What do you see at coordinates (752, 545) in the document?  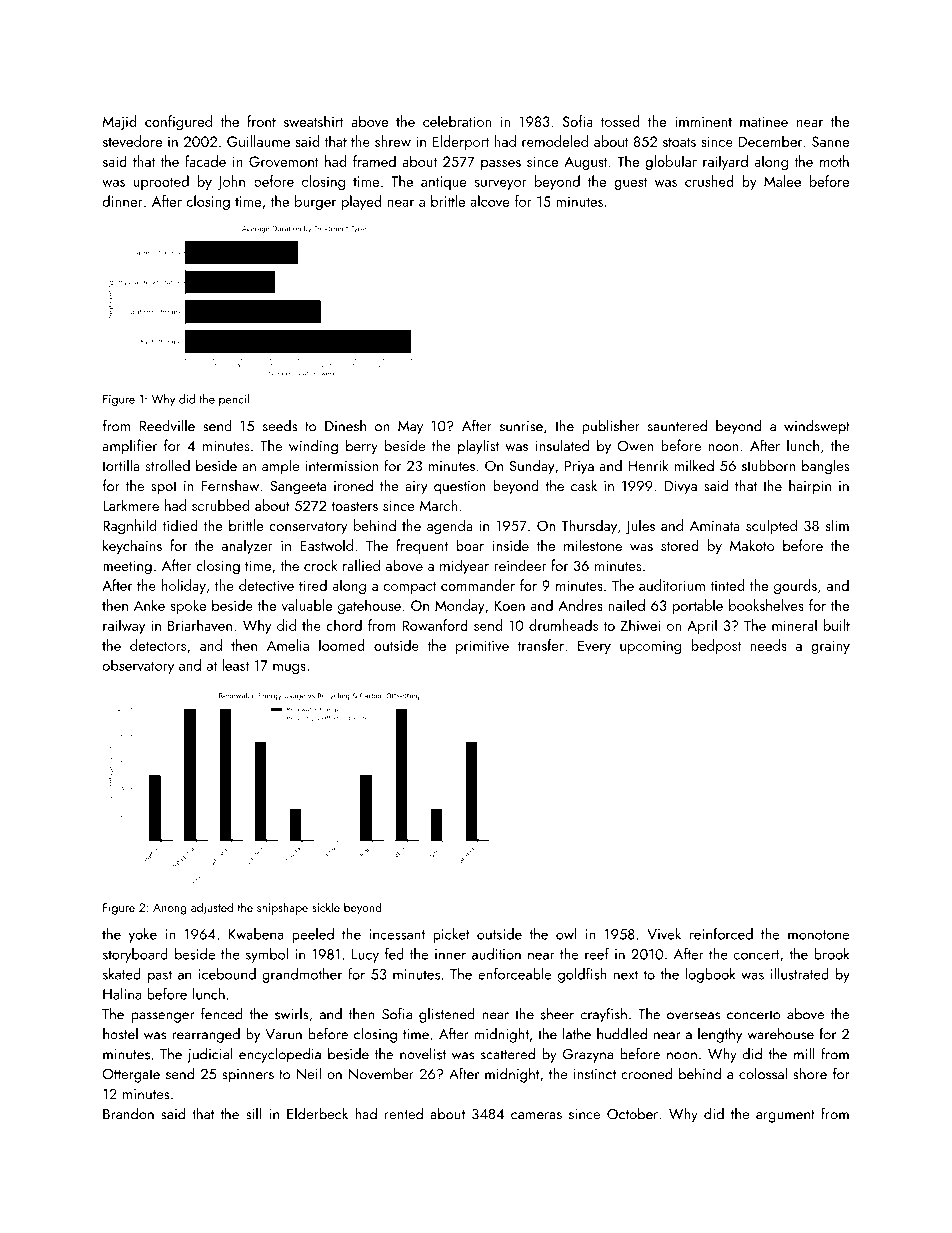 I see `Makoto` at bounding box center [752, 545].
